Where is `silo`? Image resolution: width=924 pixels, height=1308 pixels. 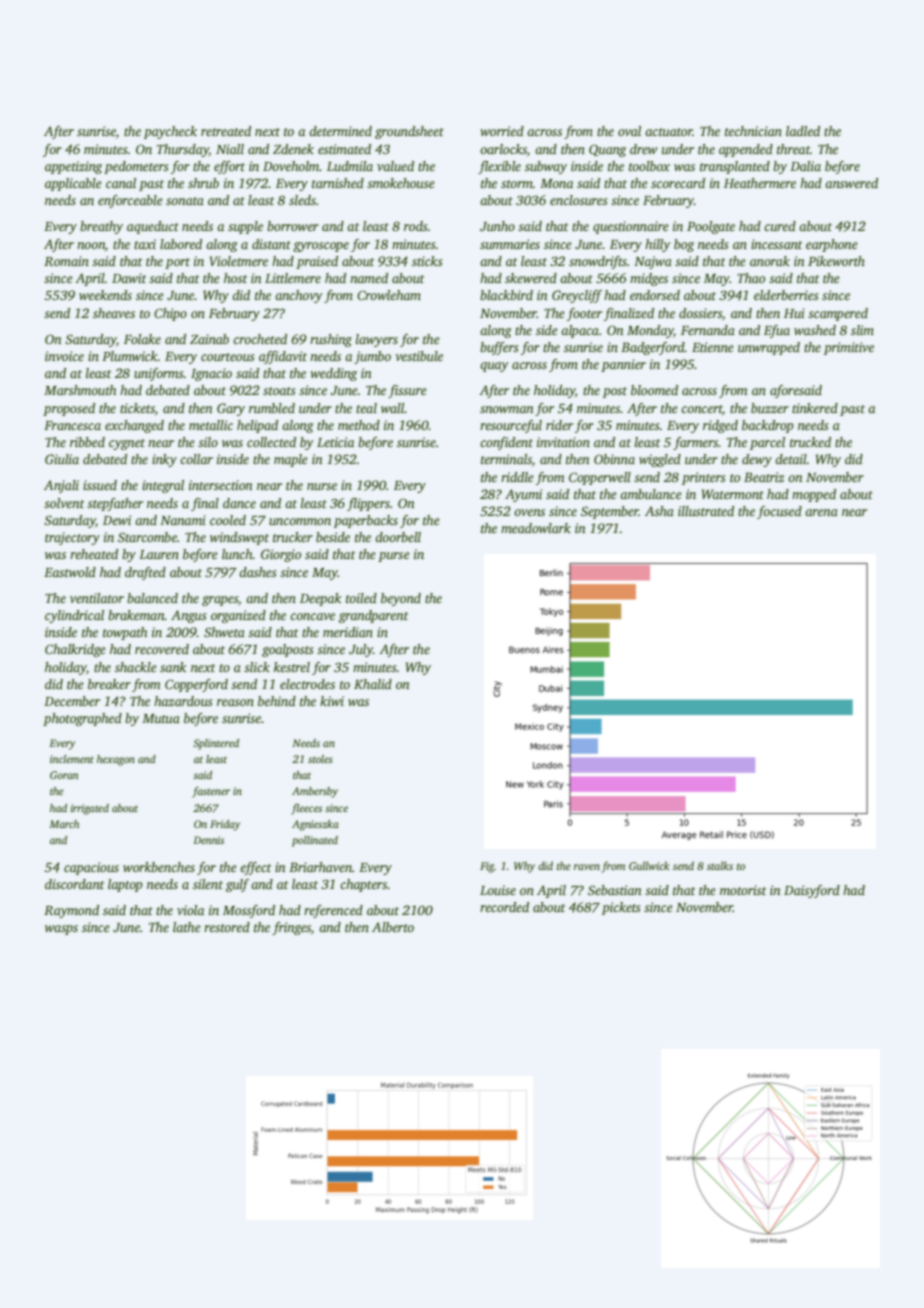
silo is located at coordinates (208, 442).
